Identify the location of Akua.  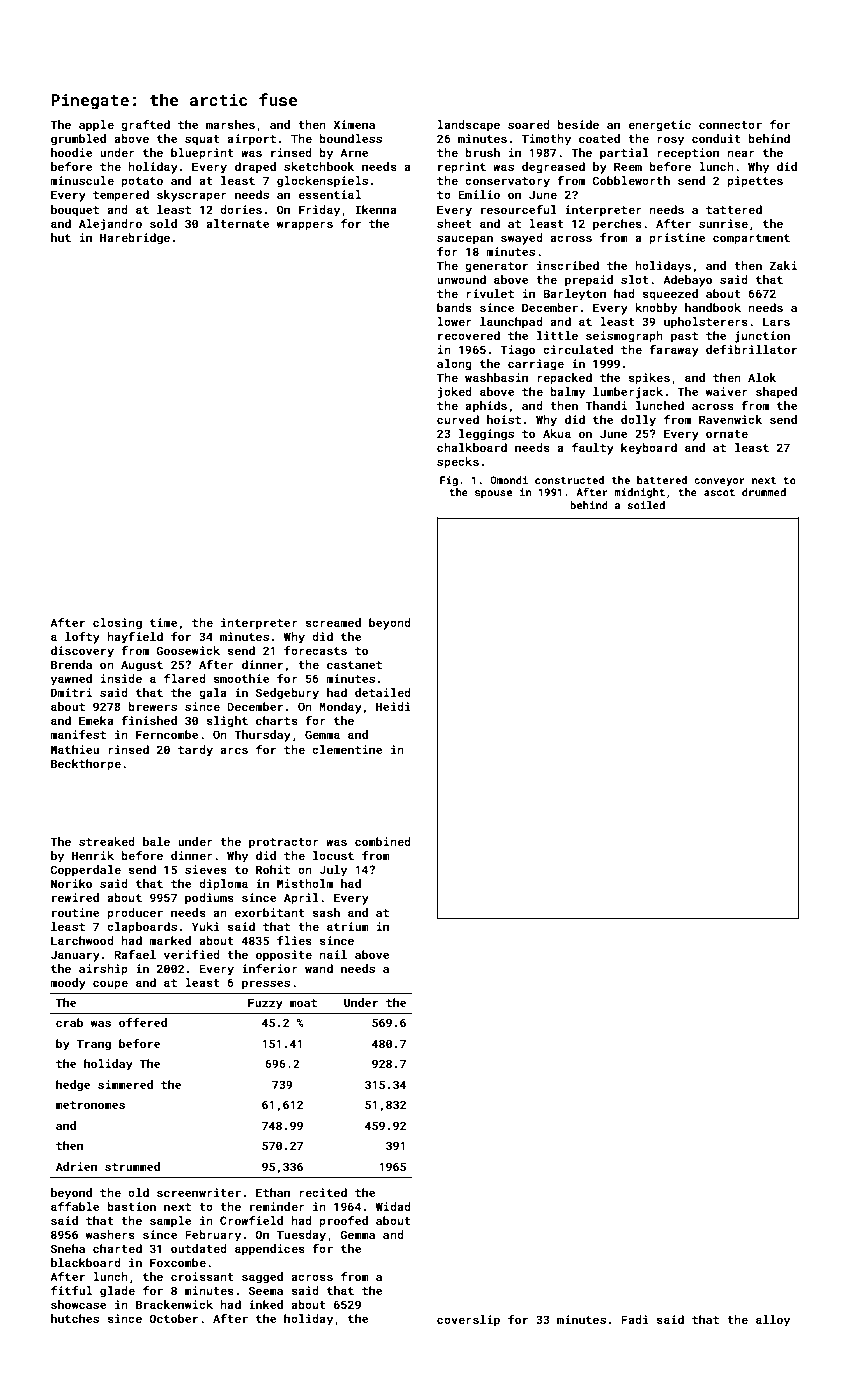
(557, 433).
